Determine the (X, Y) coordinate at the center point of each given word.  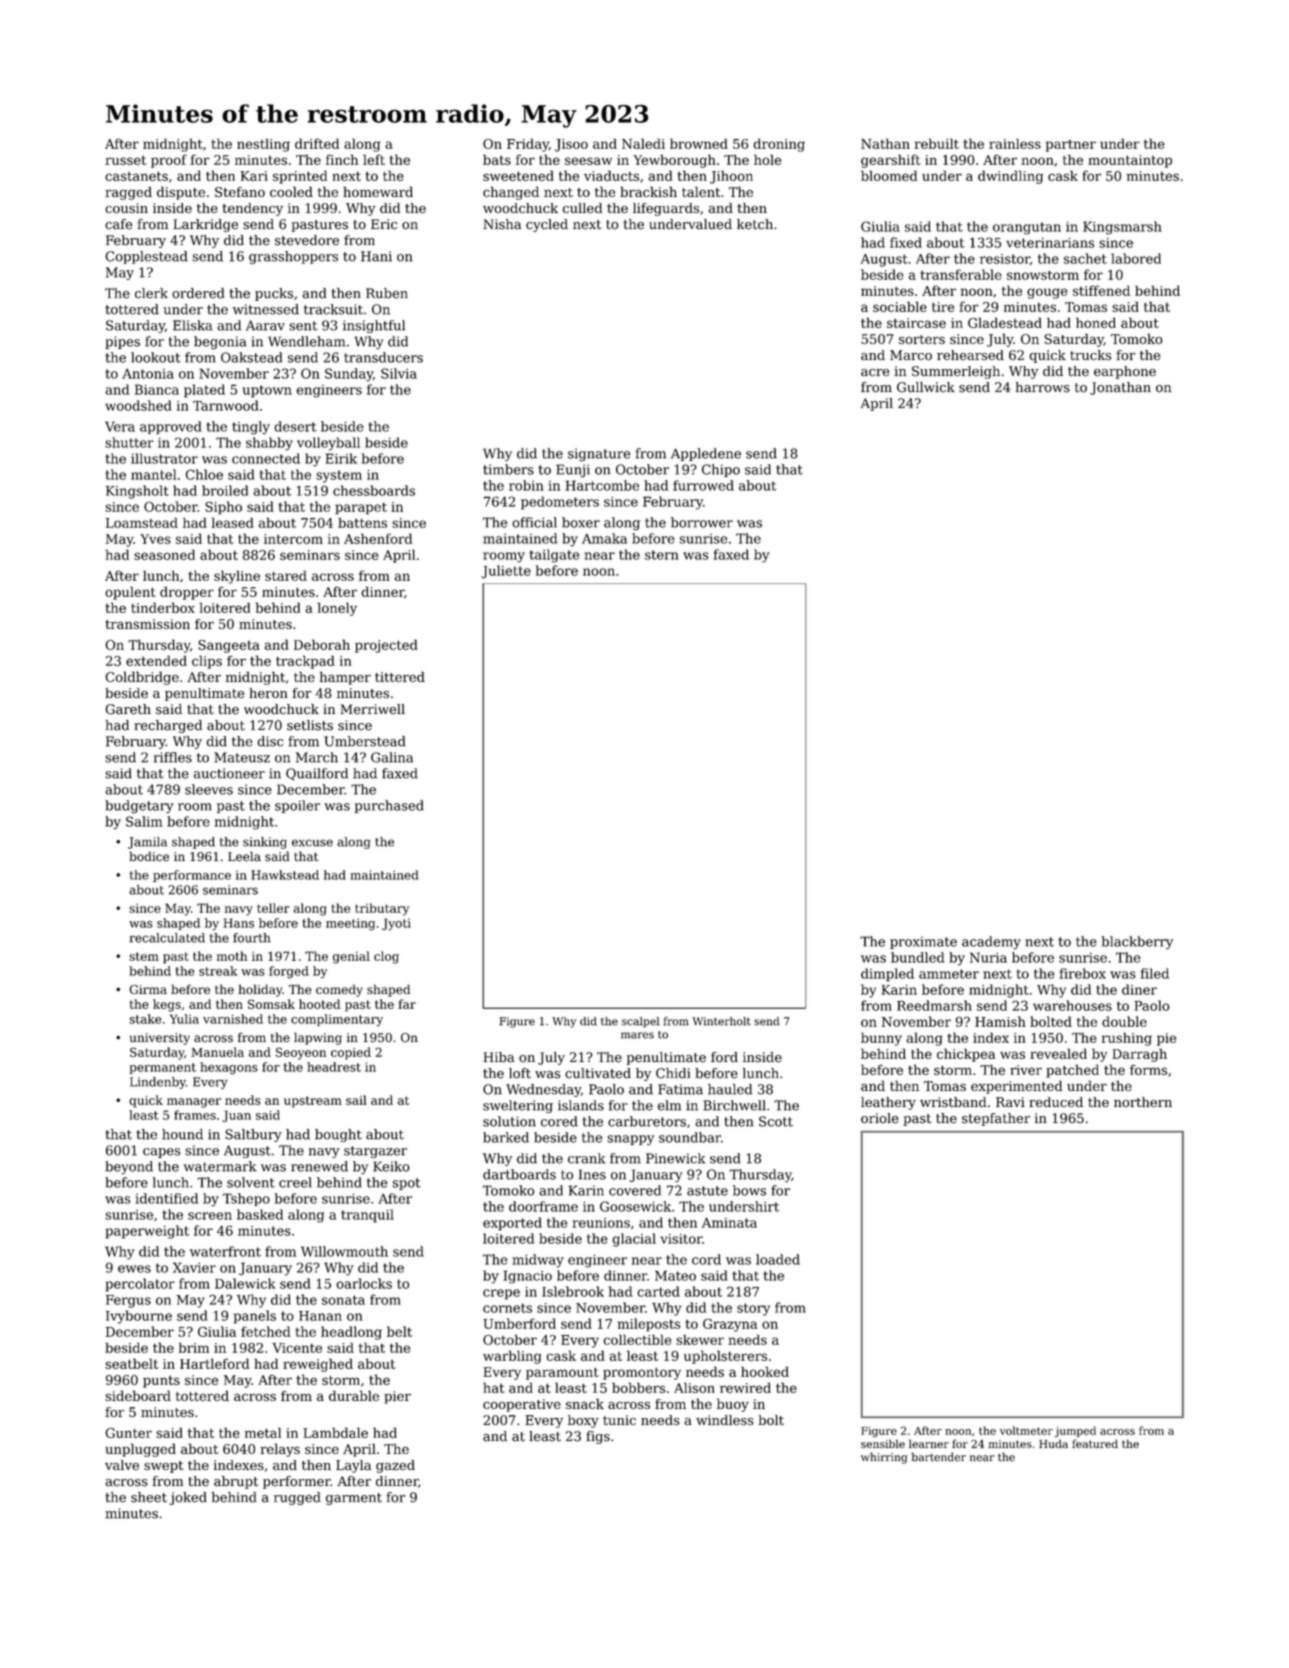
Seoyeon (301, 1053)
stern (662, 555)
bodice (149, 856)
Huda (1053, 1443)
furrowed (703, 485)
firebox (1082, 973)
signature (599, 455)
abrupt (236, 1482)
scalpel (641, 1022)
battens (362, 522)
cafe (118, 224)
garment (354, 1499)
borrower (702, 522)
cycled (547, 225)
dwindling (1010, 177)
